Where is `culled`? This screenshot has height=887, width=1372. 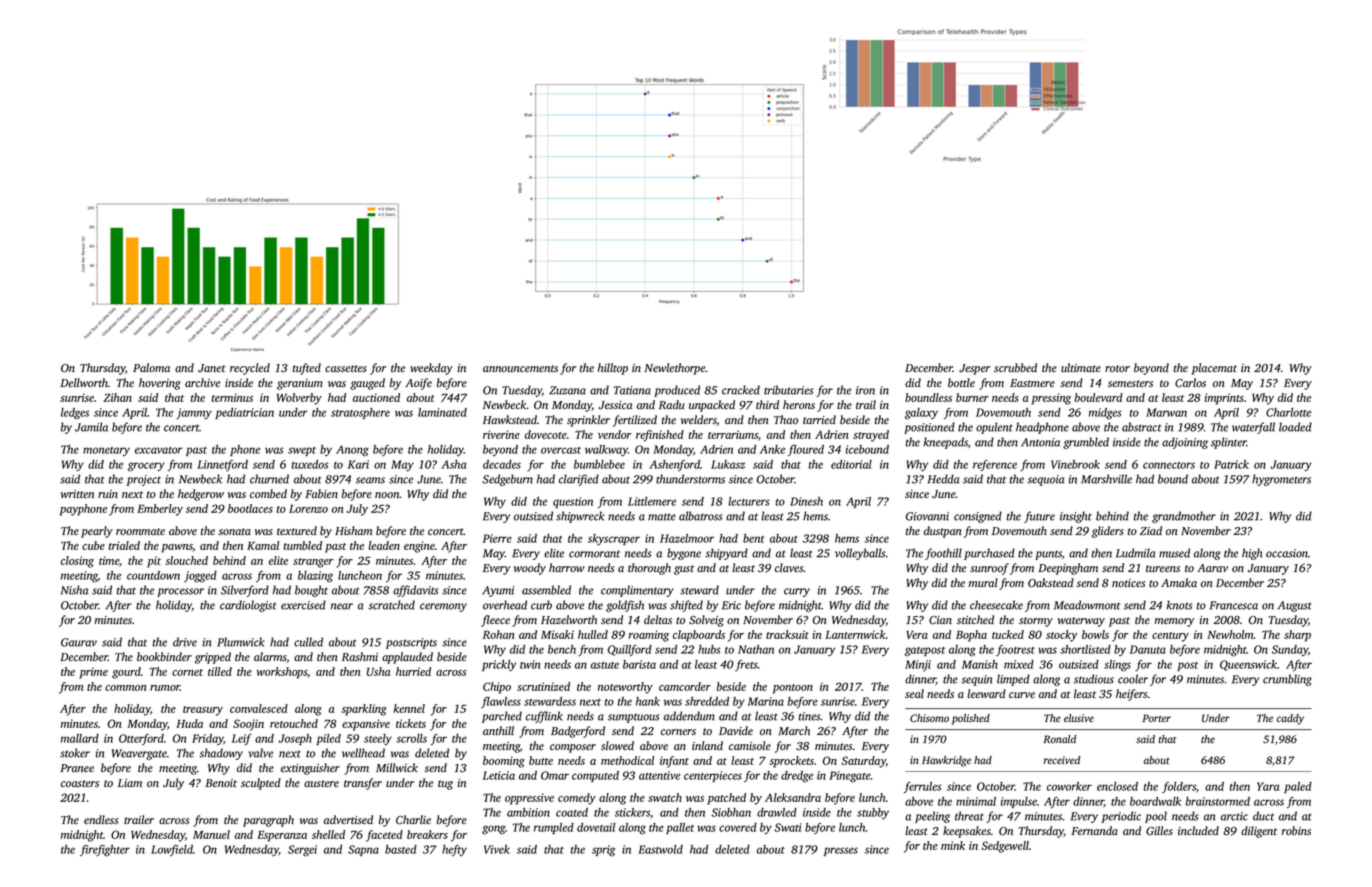
culled is located at coordinates (308, 642).
